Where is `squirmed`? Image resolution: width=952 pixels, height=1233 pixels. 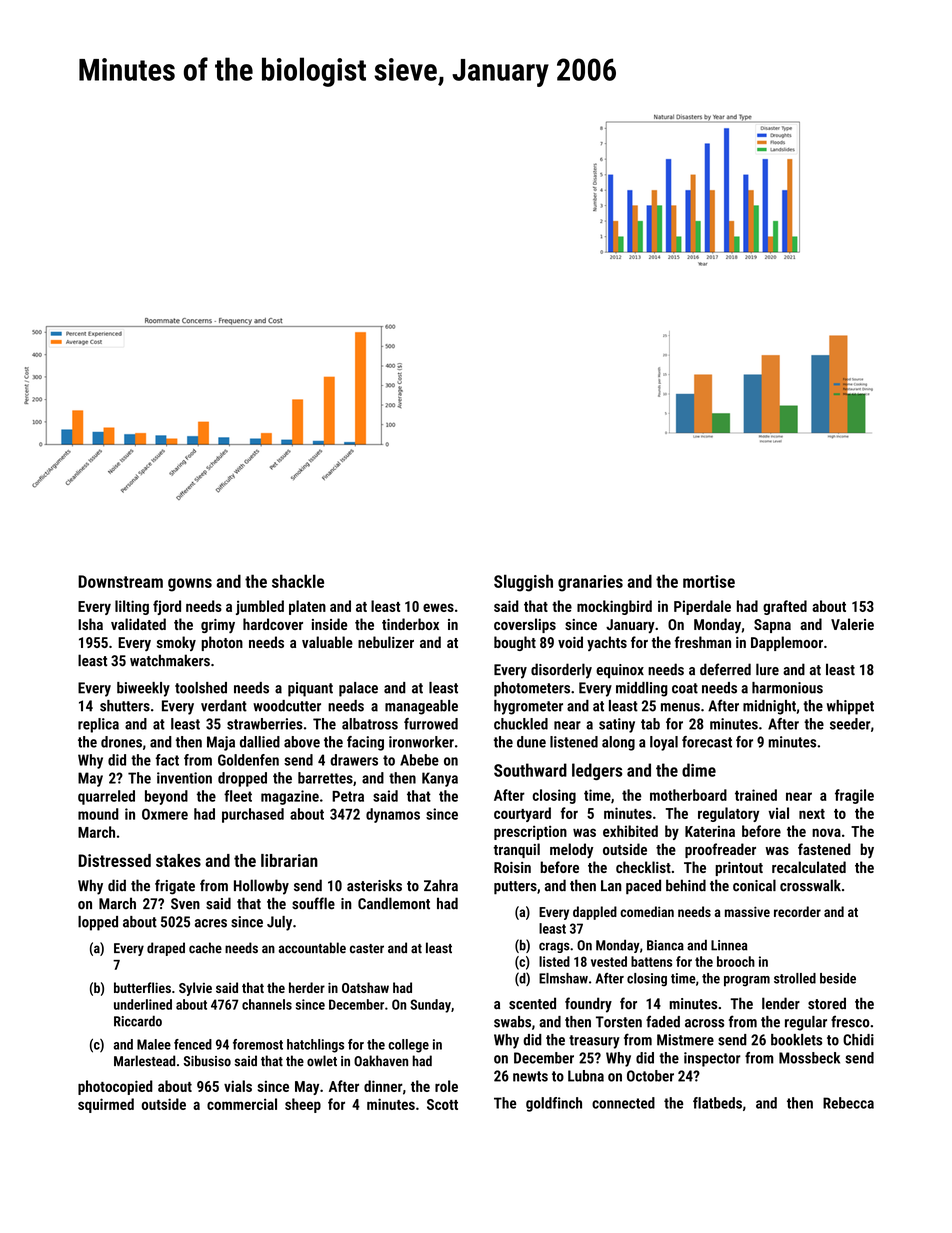
squirmed is located at coordinates (106, 1105).
